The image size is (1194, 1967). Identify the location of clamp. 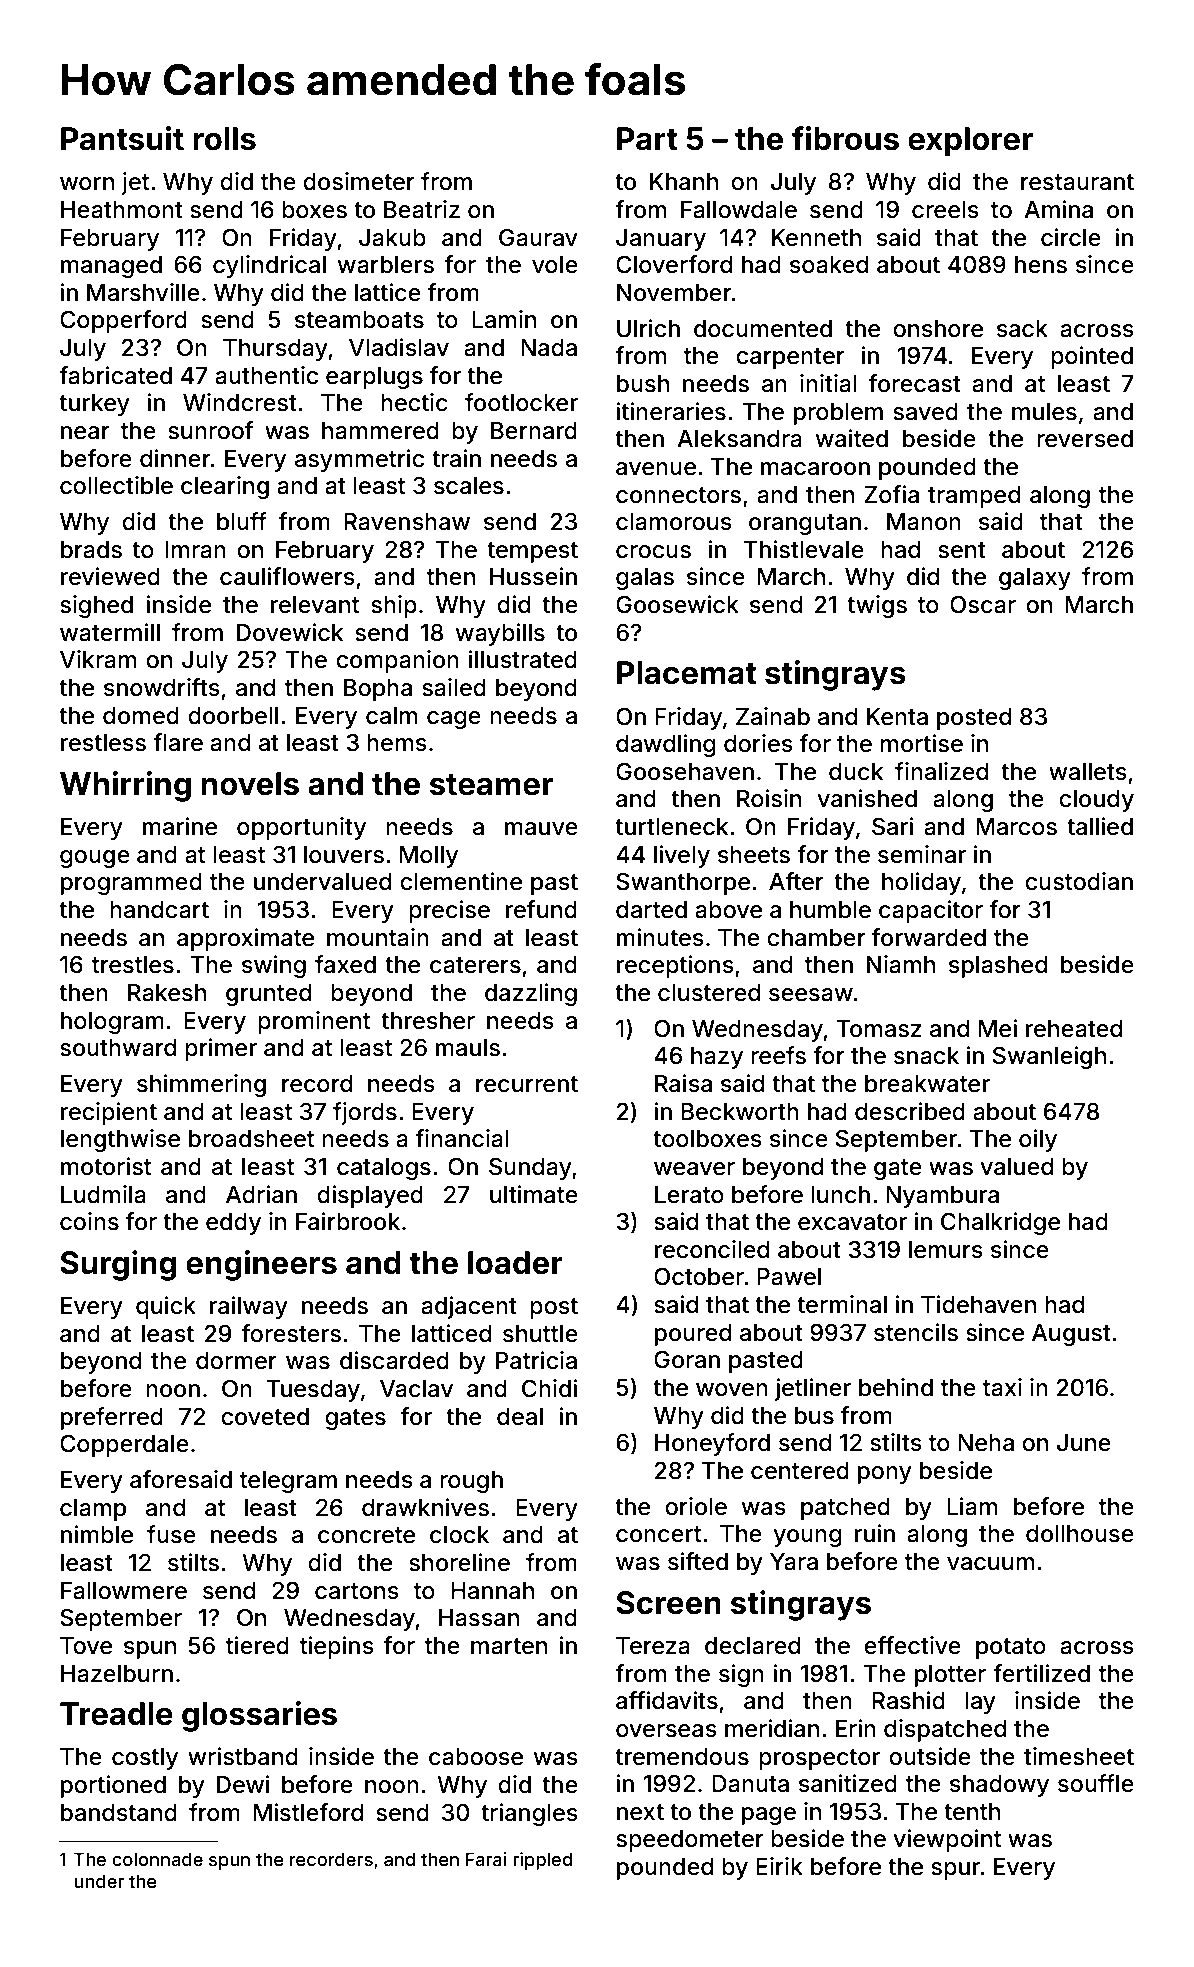
(93, 1510).
